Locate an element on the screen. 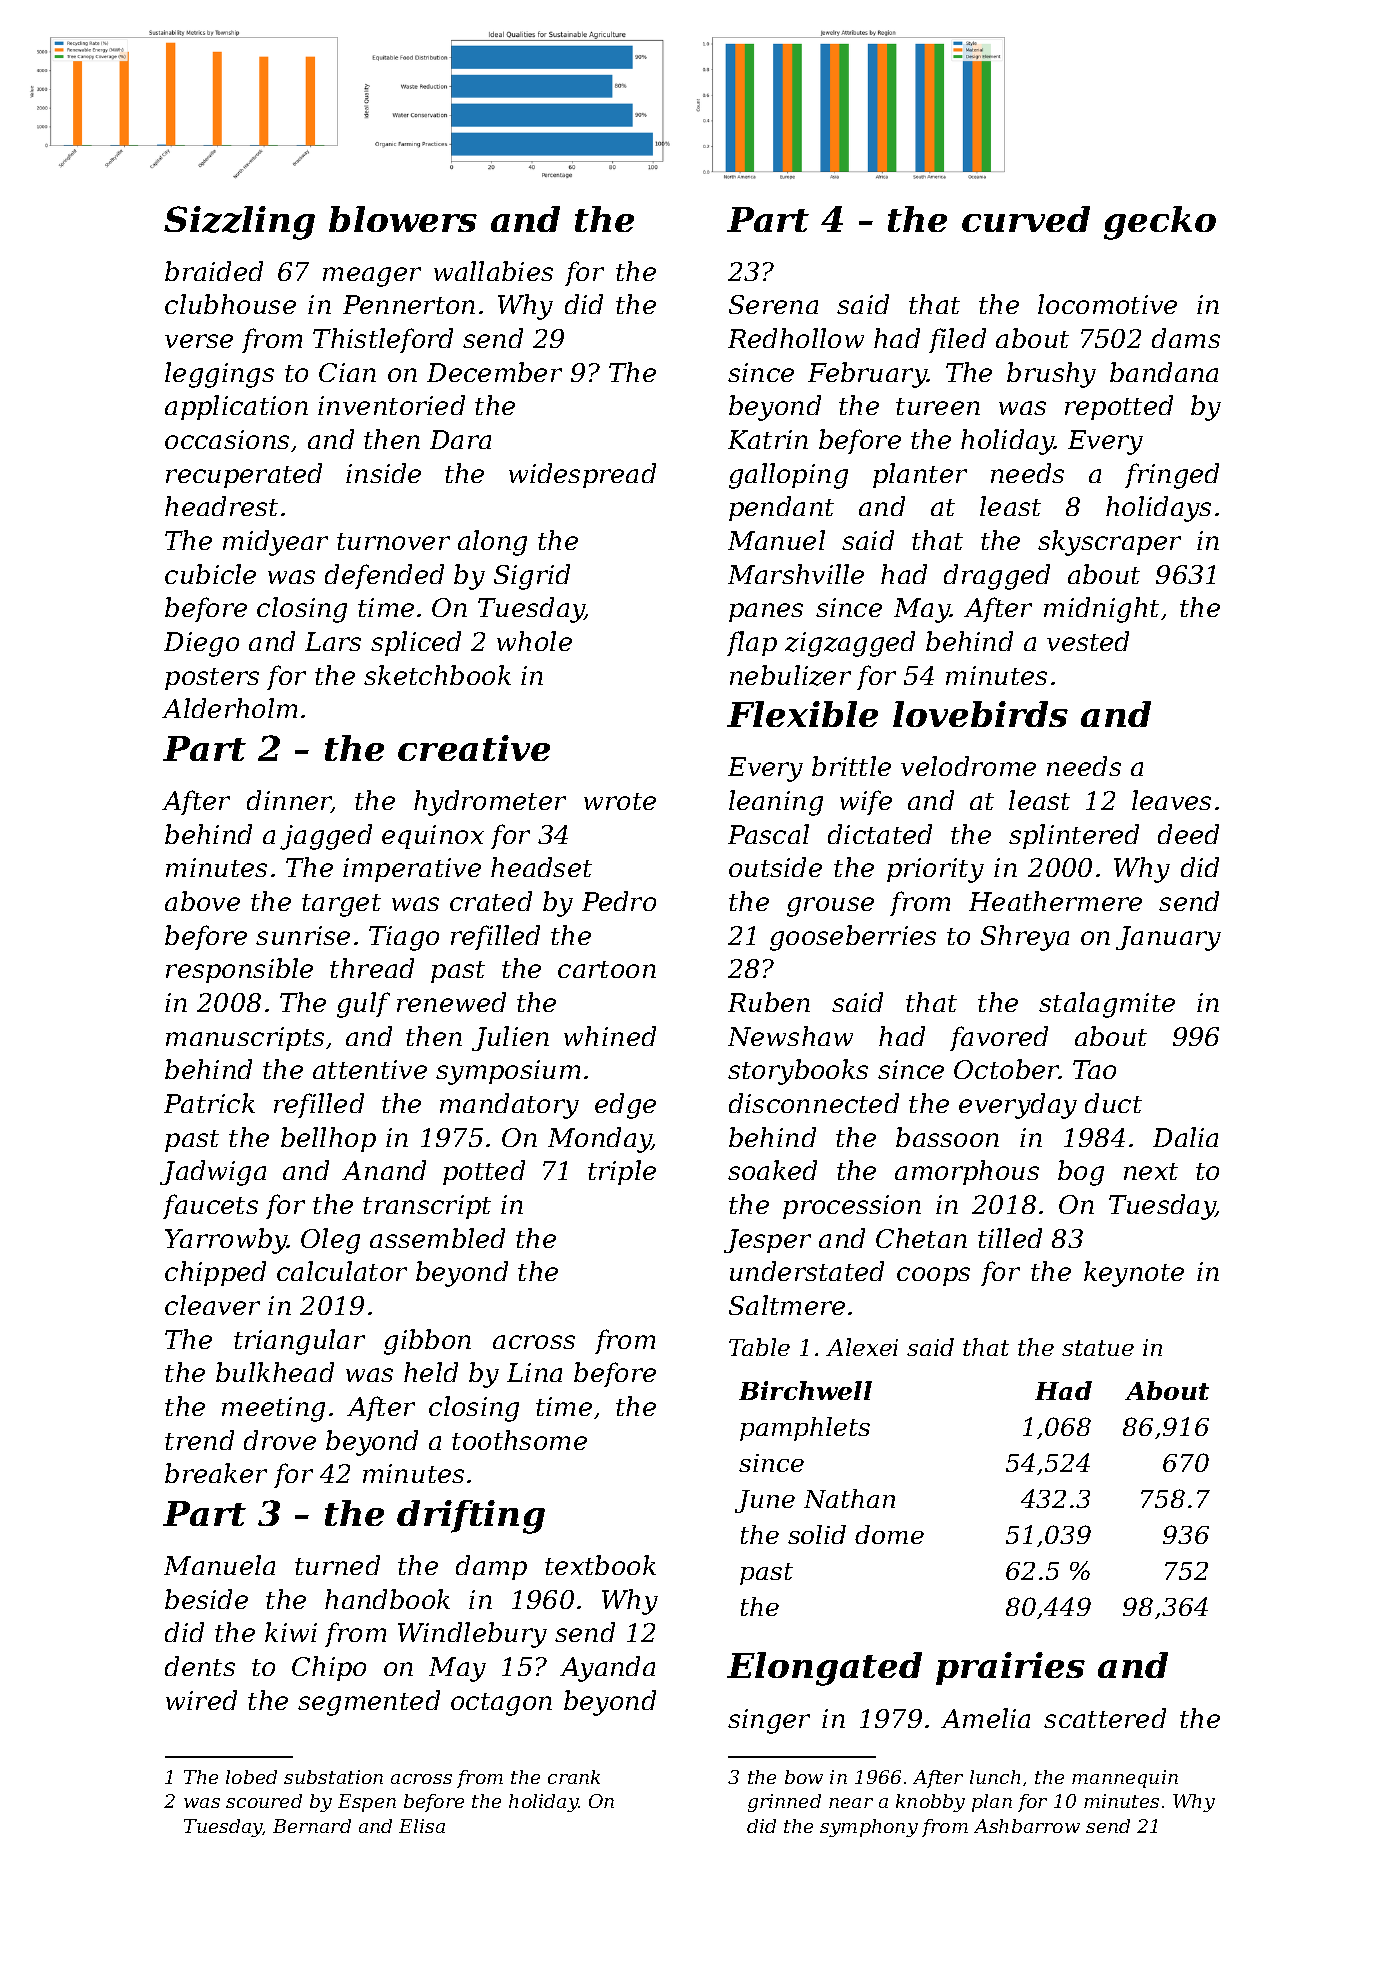 This screenshot has width=1386, height=1969. lovebirds is located at coordinates (980, 714).
